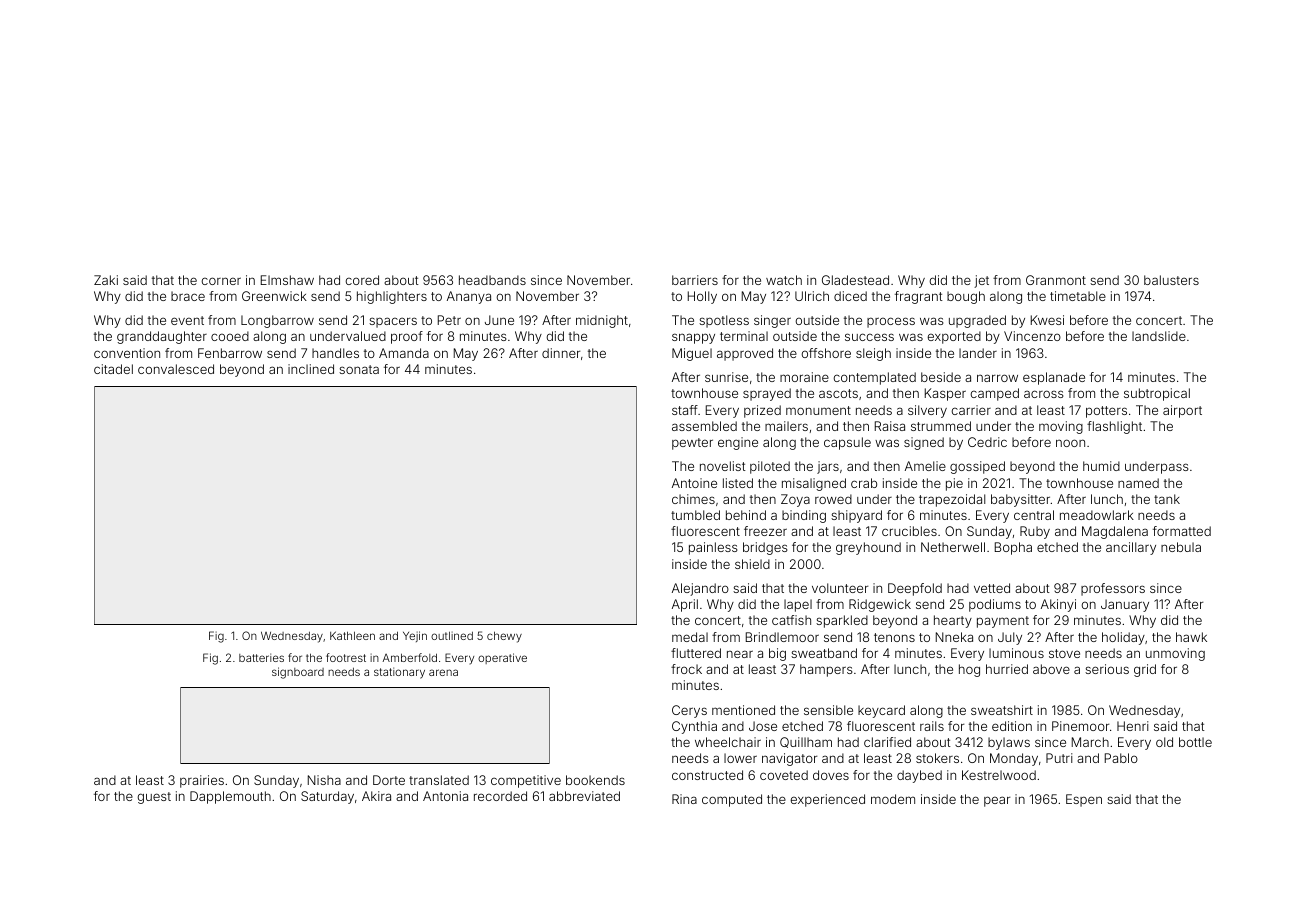 This image has height=924, width=1308. I want to click on Nisha, so click(324, 780).
